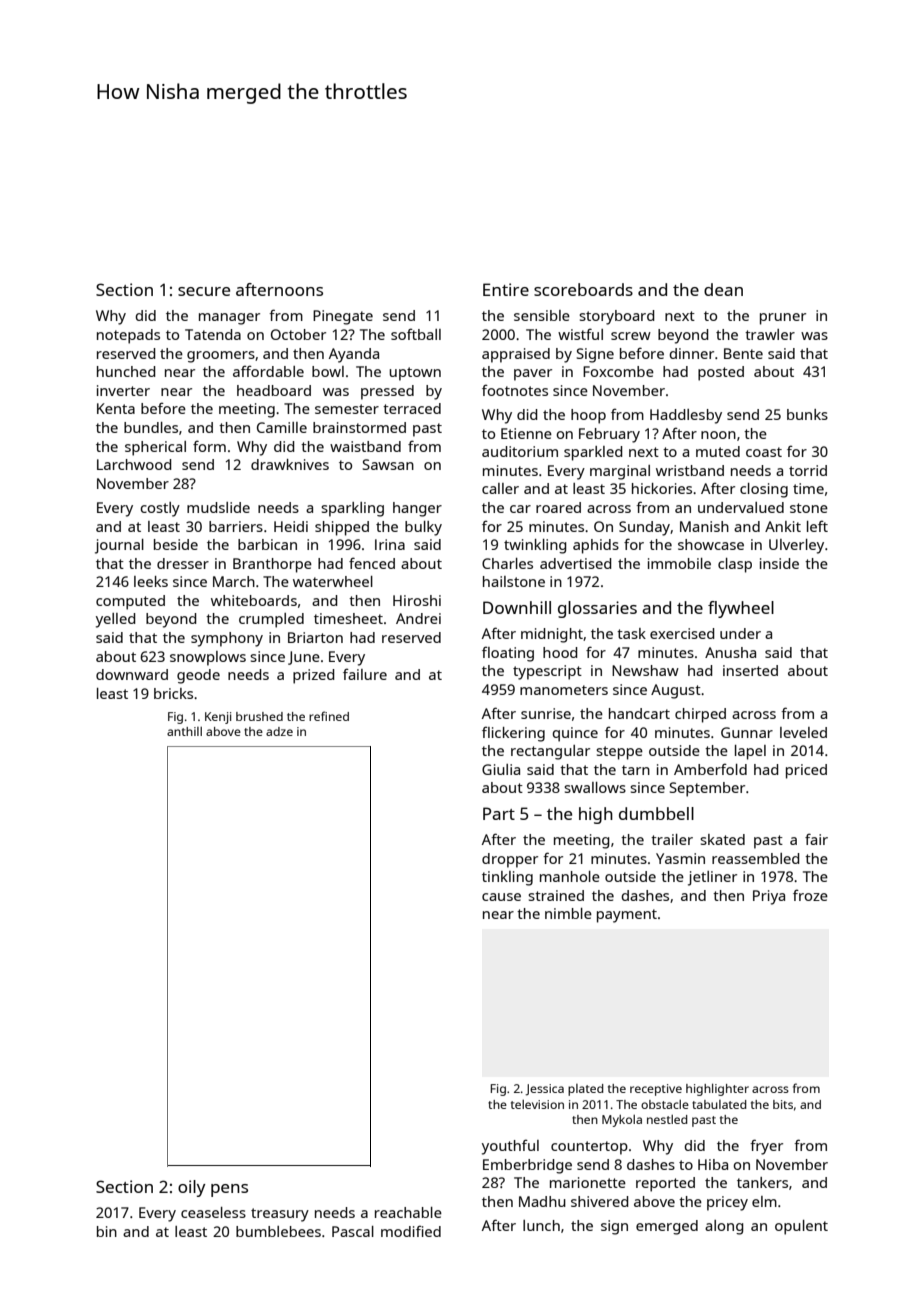 The height and width of the screenshot is (1308, 924). What do you see at coordinates (690, 470) in the screenshot?
I see `wristband` at bounding box center [690, 470].
